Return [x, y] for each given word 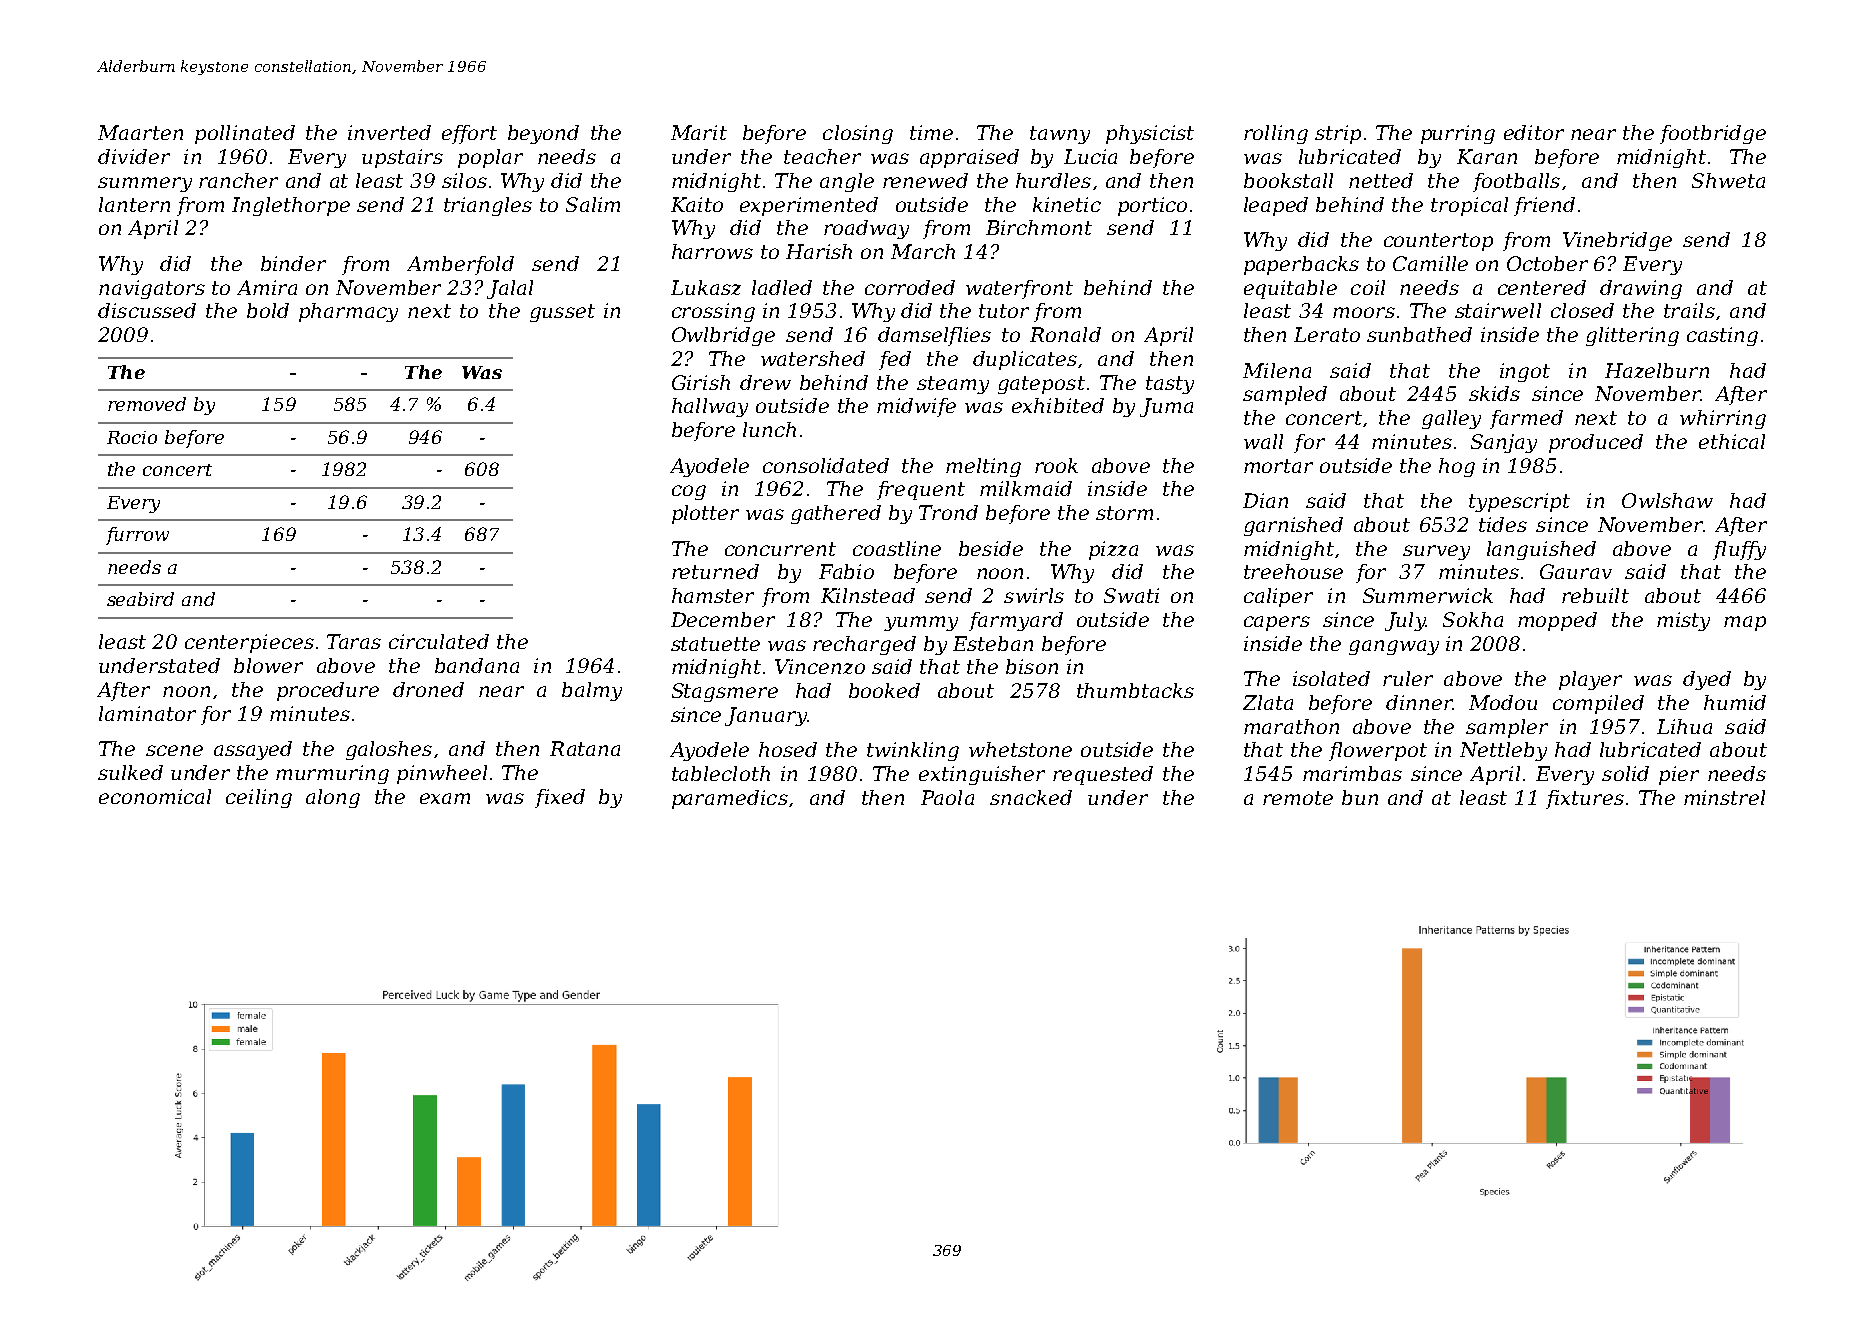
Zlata [1268, 702]
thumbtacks [1135, 690]
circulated [439, 641]
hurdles [1053, 180]
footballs [1516, 182]
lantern [134, 204]
